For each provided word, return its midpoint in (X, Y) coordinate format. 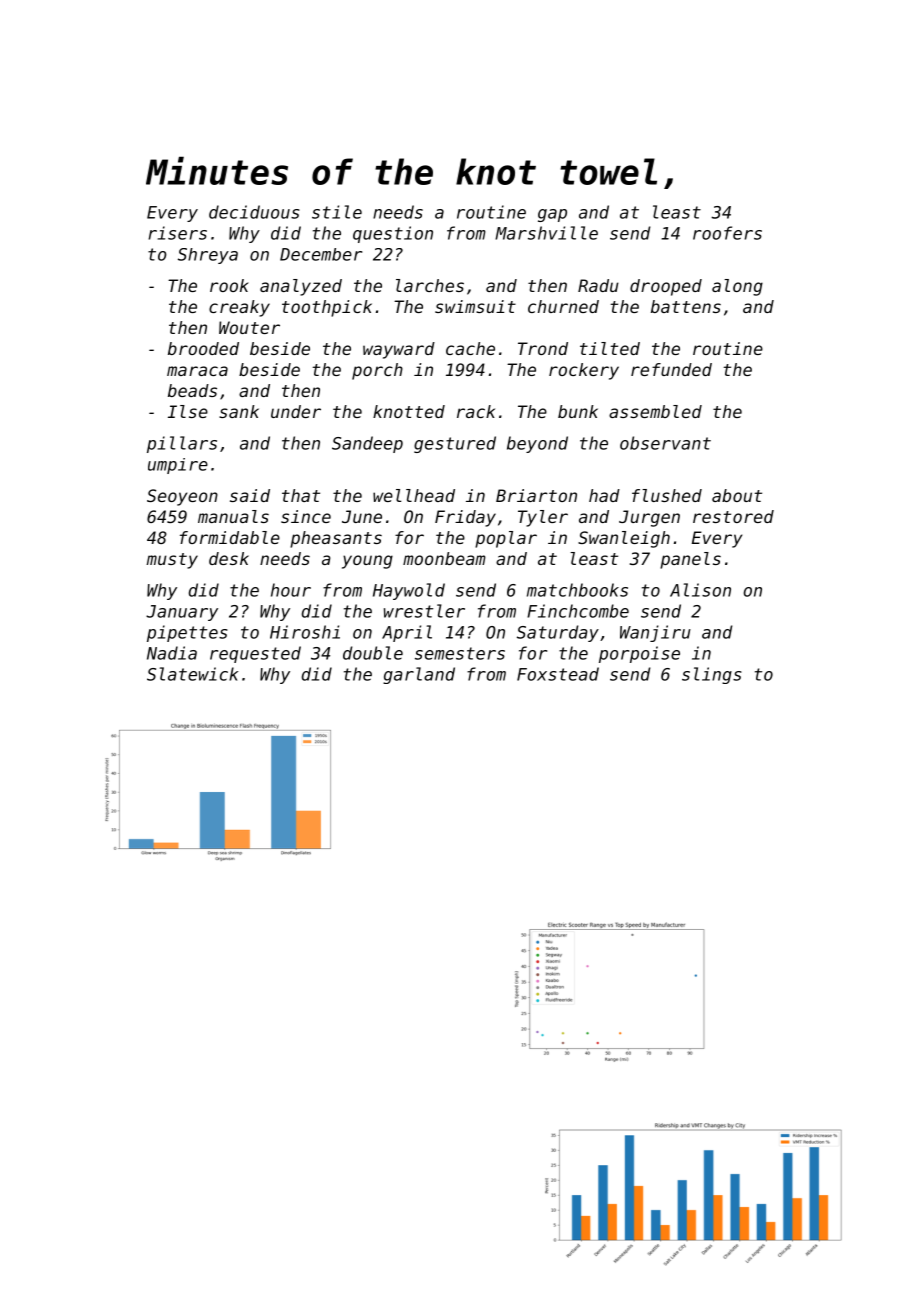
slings (712, 675)
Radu (598, 285)
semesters (460, 653)
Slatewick (192, 674)
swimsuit (475, 306)
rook (229, 285)
